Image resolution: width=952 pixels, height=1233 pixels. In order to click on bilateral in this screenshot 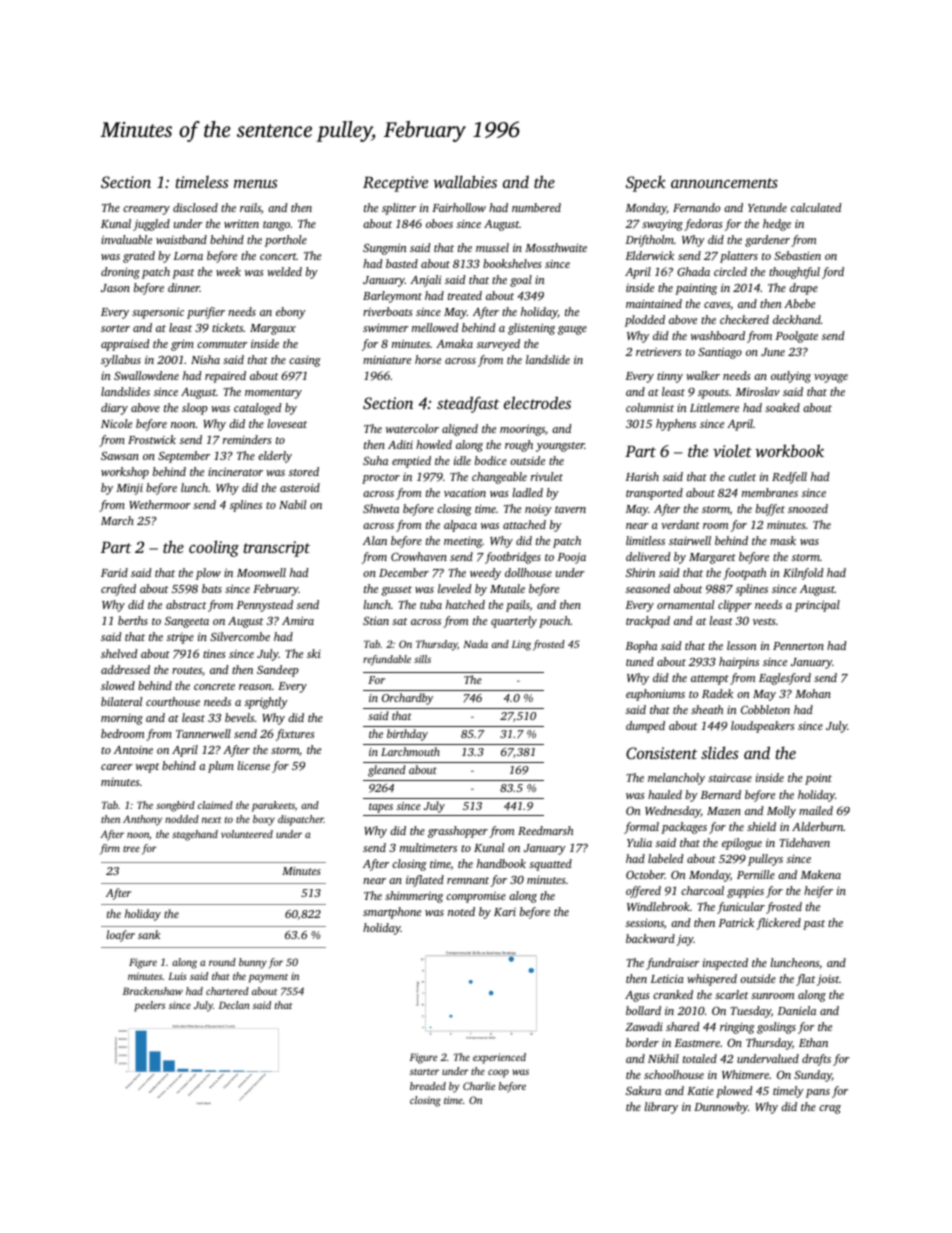, I will do `click(121, 701)`.
